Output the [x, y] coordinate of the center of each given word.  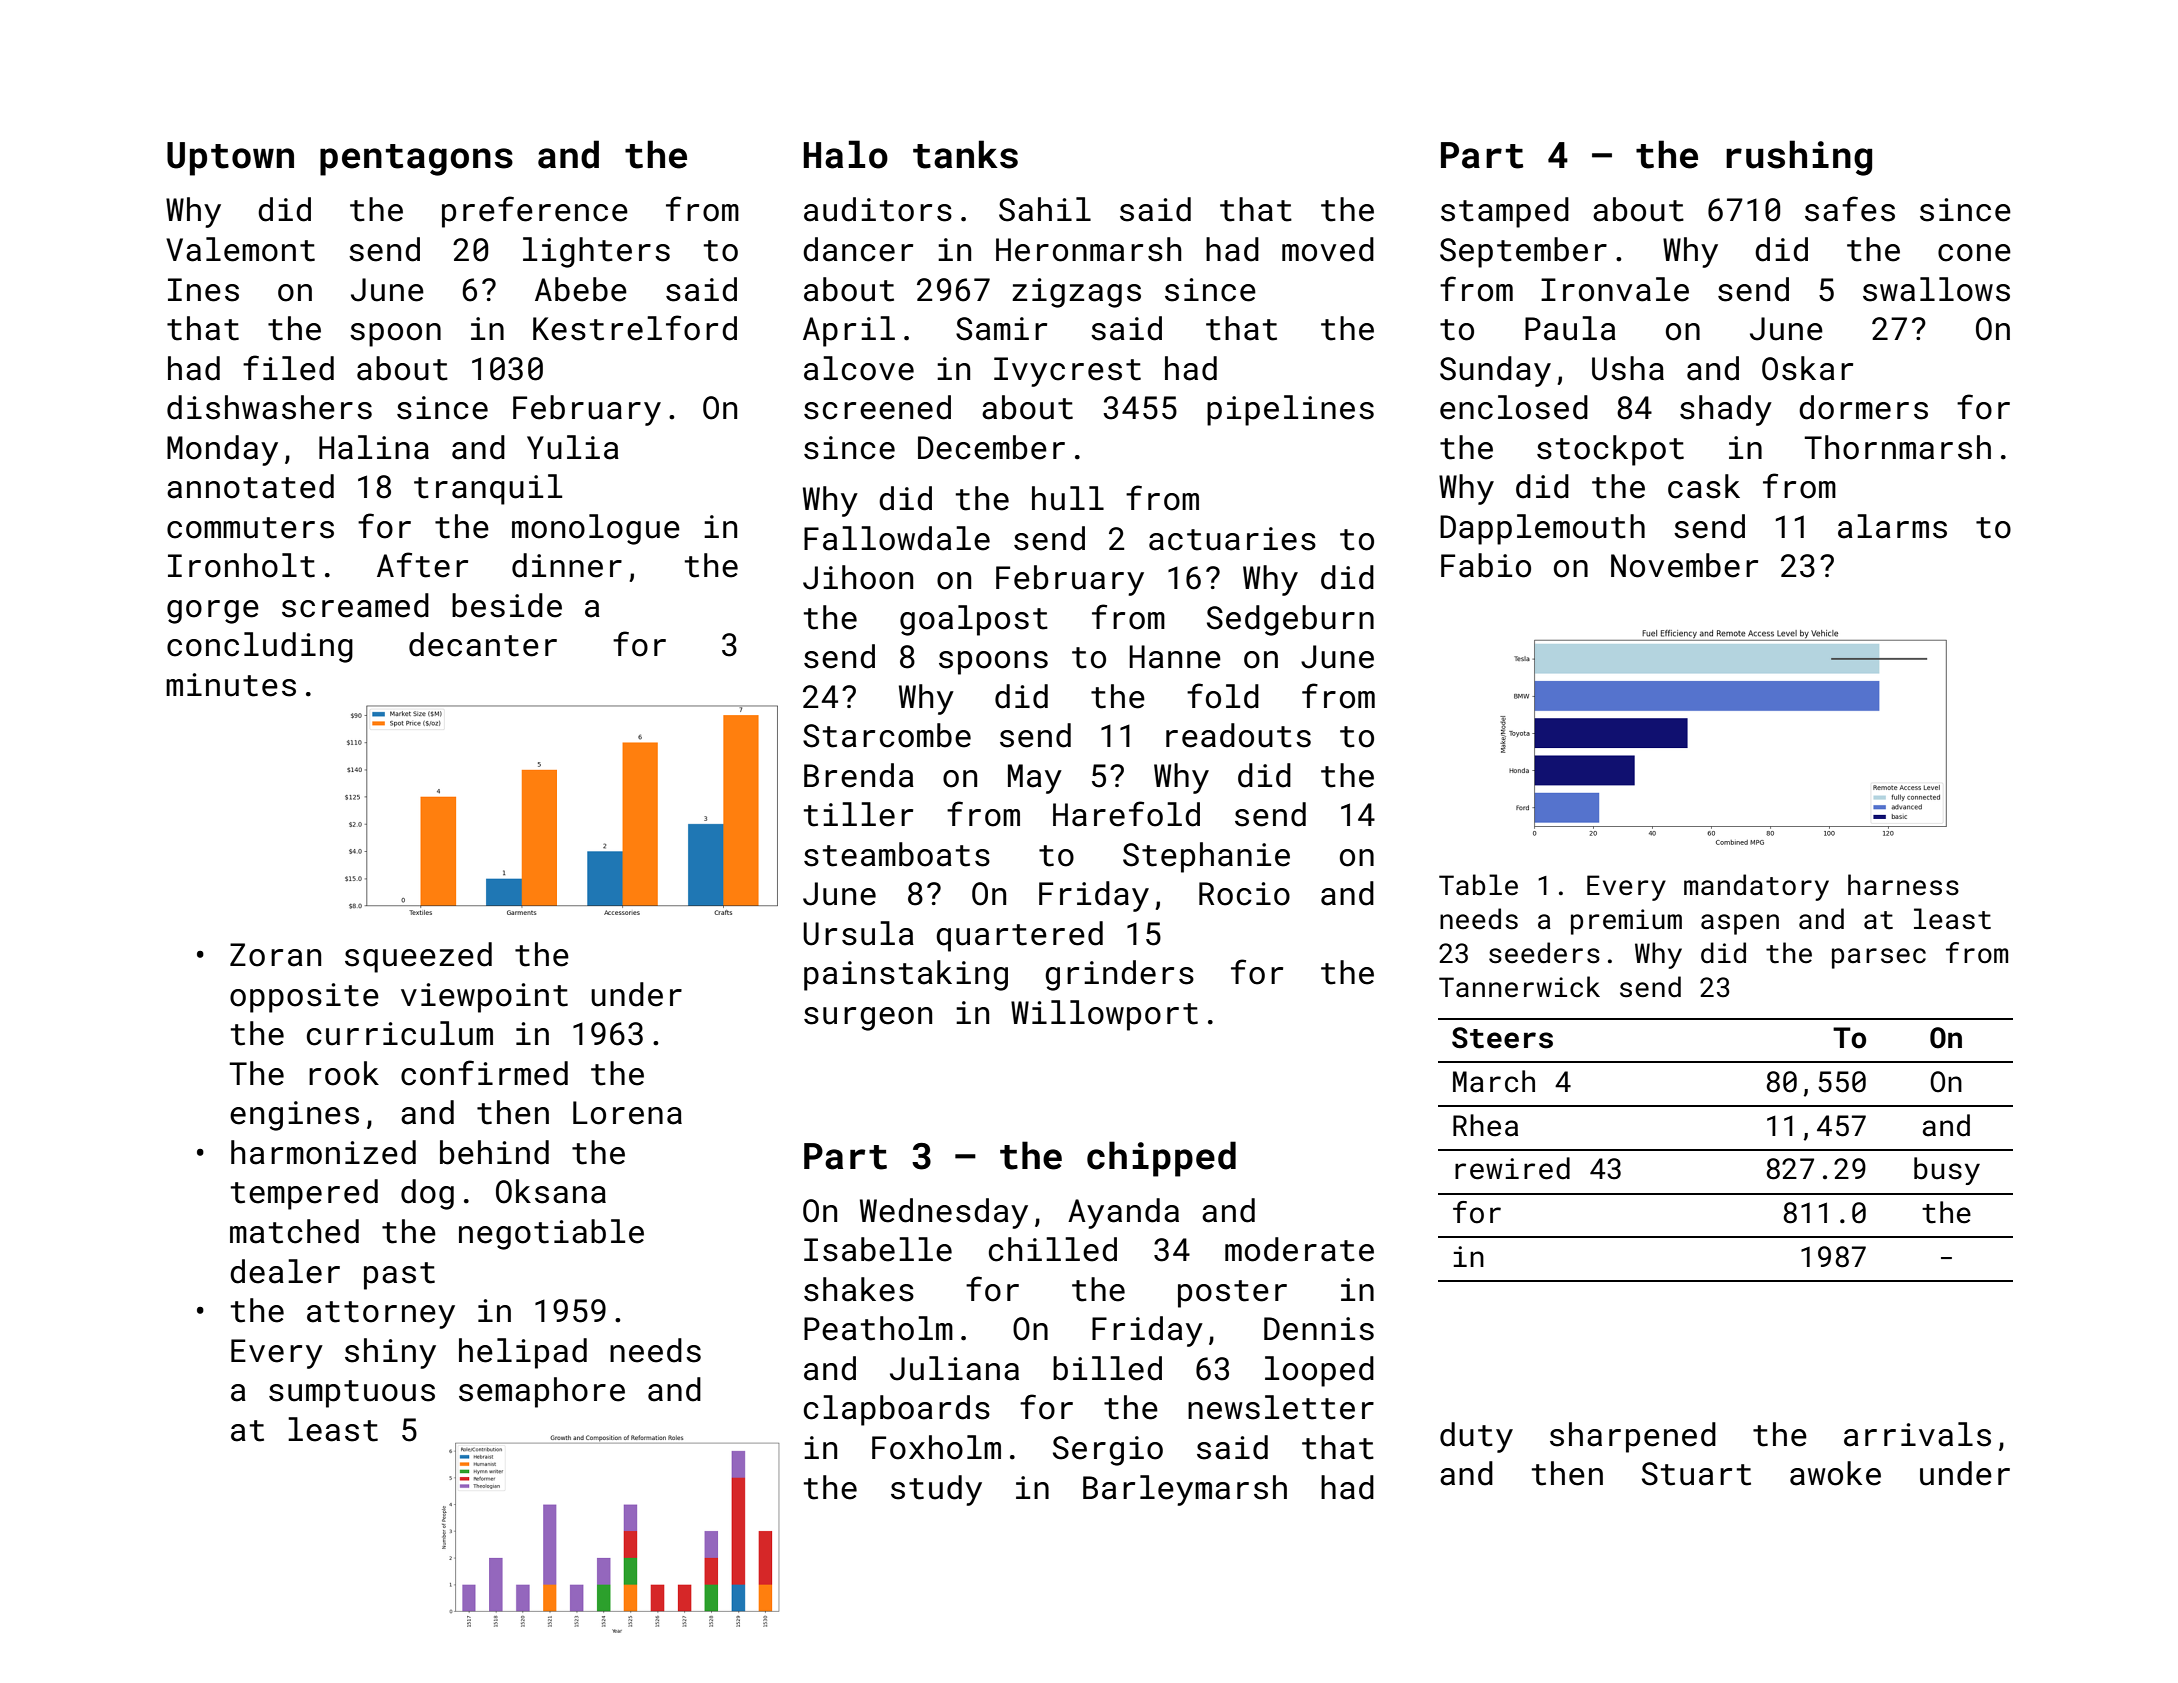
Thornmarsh [1897, 447]
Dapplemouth [1542, 529]
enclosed [1514, 407]
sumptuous [352, 1394]
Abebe [581, 289]
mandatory [1756, 887]
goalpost [974, 620]
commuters [250, 528]
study [936, 1490]
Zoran [275, 955]
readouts [1238, 735]
